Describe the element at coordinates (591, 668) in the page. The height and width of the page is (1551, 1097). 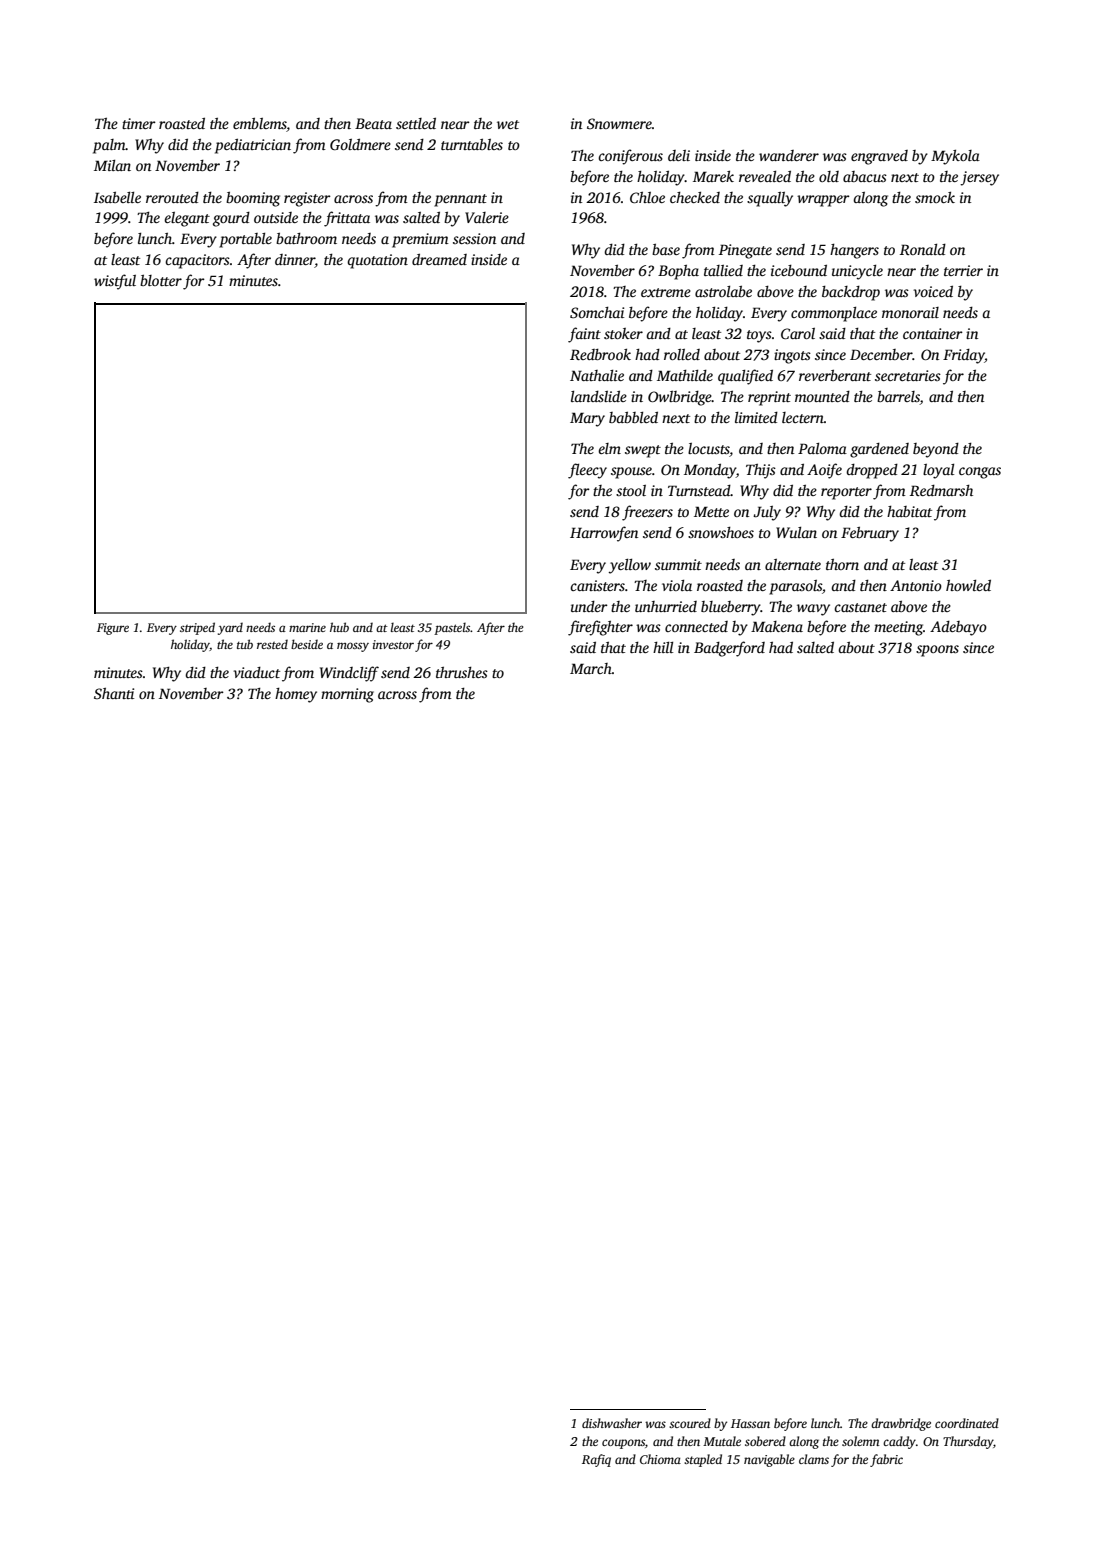
I see `March` at that location.
